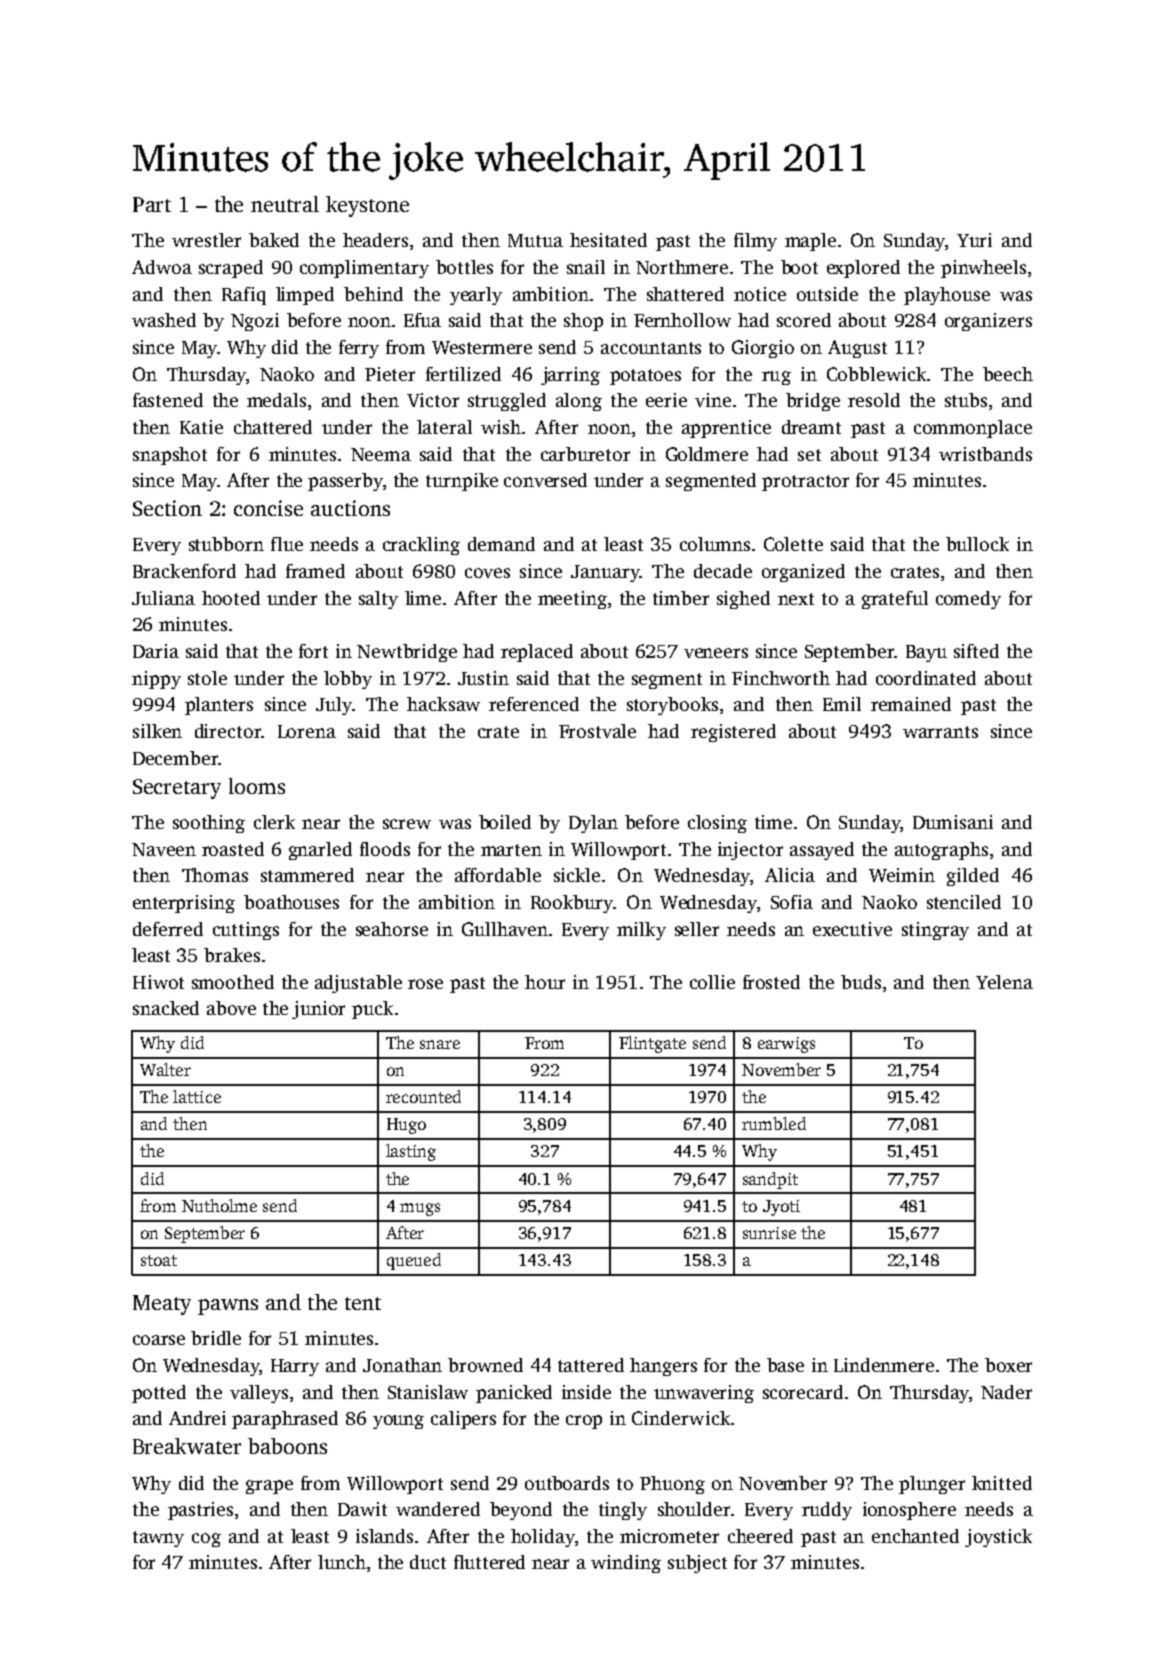 The width and height of the page is (1165, 1654). Describe the element at coordinates (697, 929) in the page. I see `seller` at that location.
